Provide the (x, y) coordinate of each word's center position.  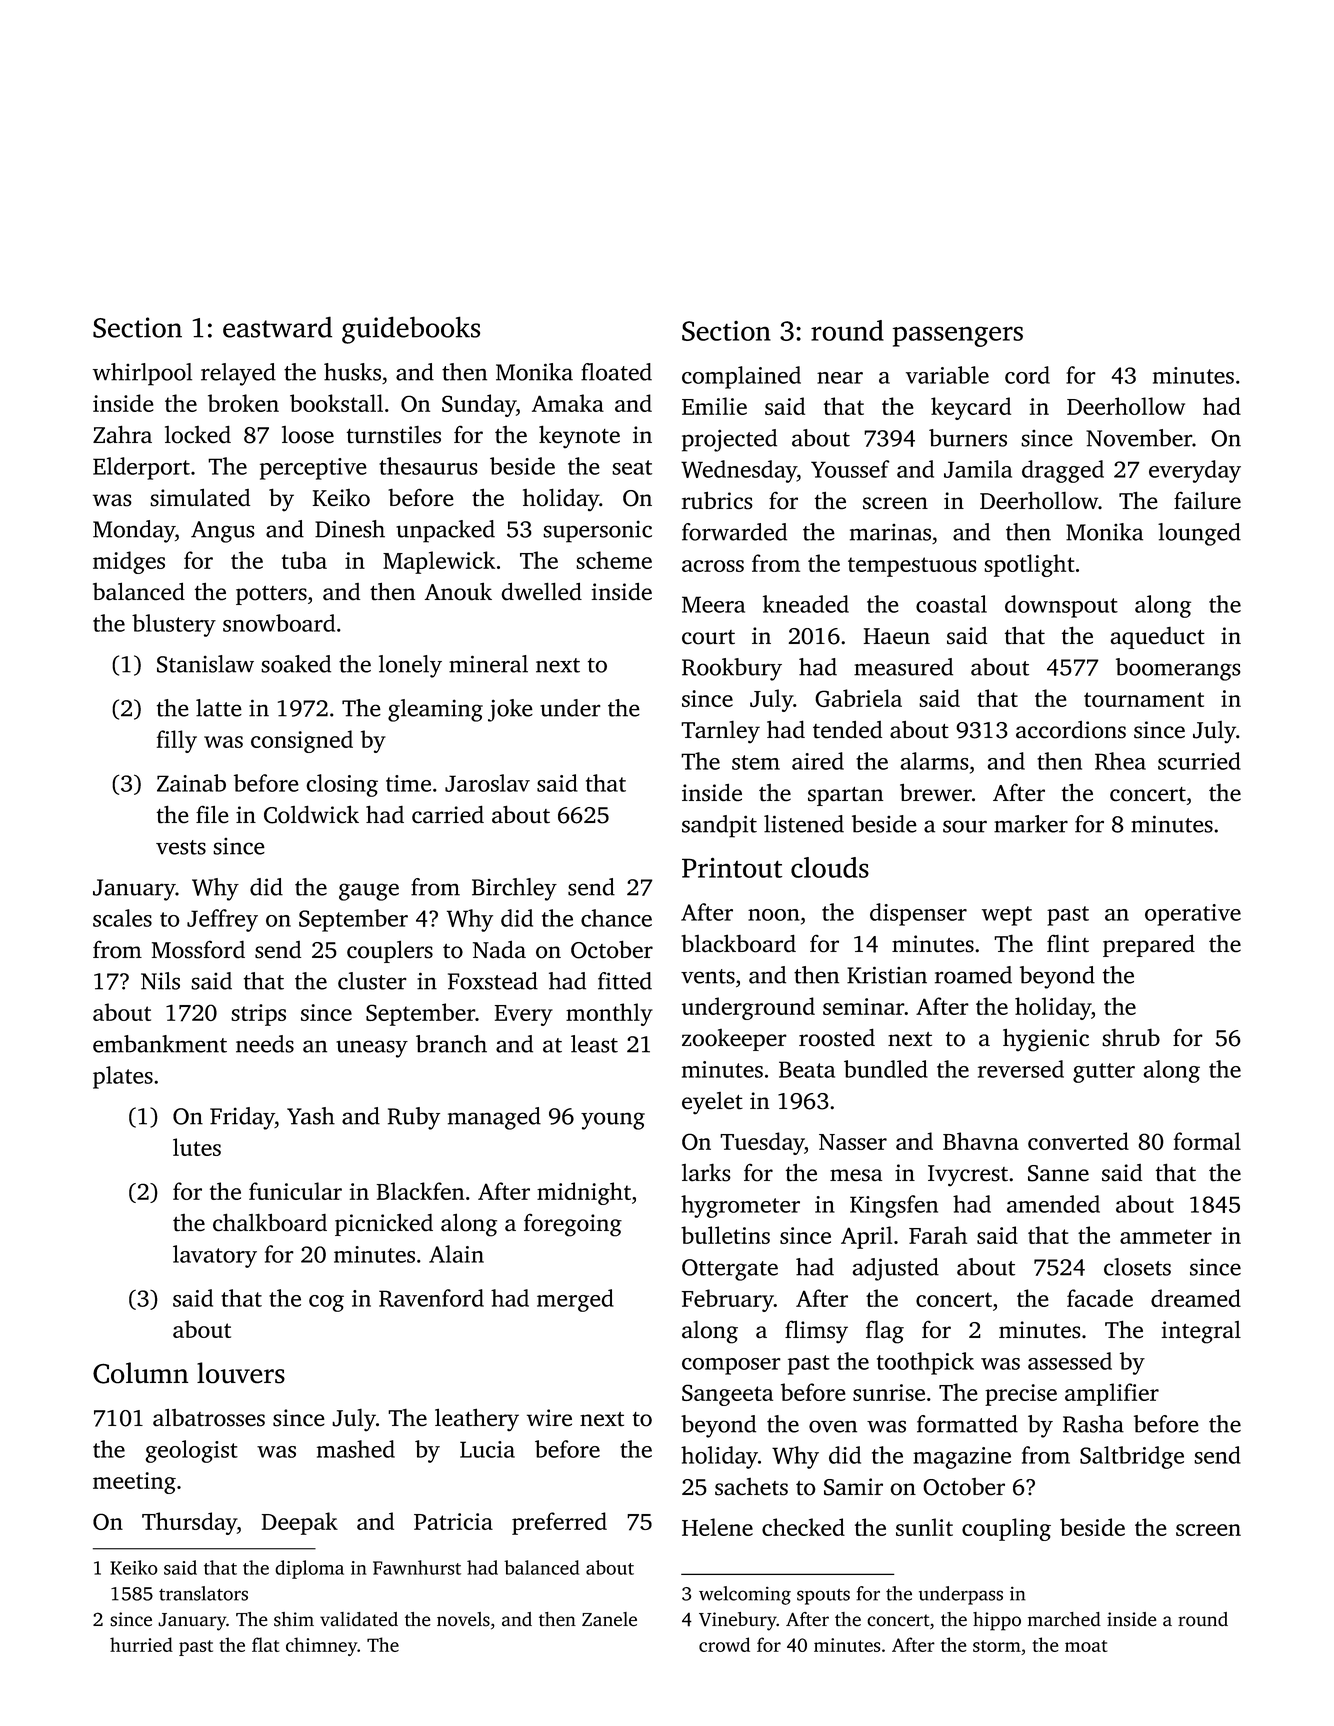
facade (1100, 1298)
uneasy (372, 1049)
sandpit (719, 826)
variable (947, 375)
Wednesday (739, 471)
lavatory (215, 1256)
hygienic (1046, 1040)
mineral (488, 664)
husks (352, 372)
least (594, 1044)
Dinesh (350, 529)
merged (575, 1300)
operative (1193, 915)
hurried (141, 1644)
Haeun (897, 636)
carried (448, 814)
